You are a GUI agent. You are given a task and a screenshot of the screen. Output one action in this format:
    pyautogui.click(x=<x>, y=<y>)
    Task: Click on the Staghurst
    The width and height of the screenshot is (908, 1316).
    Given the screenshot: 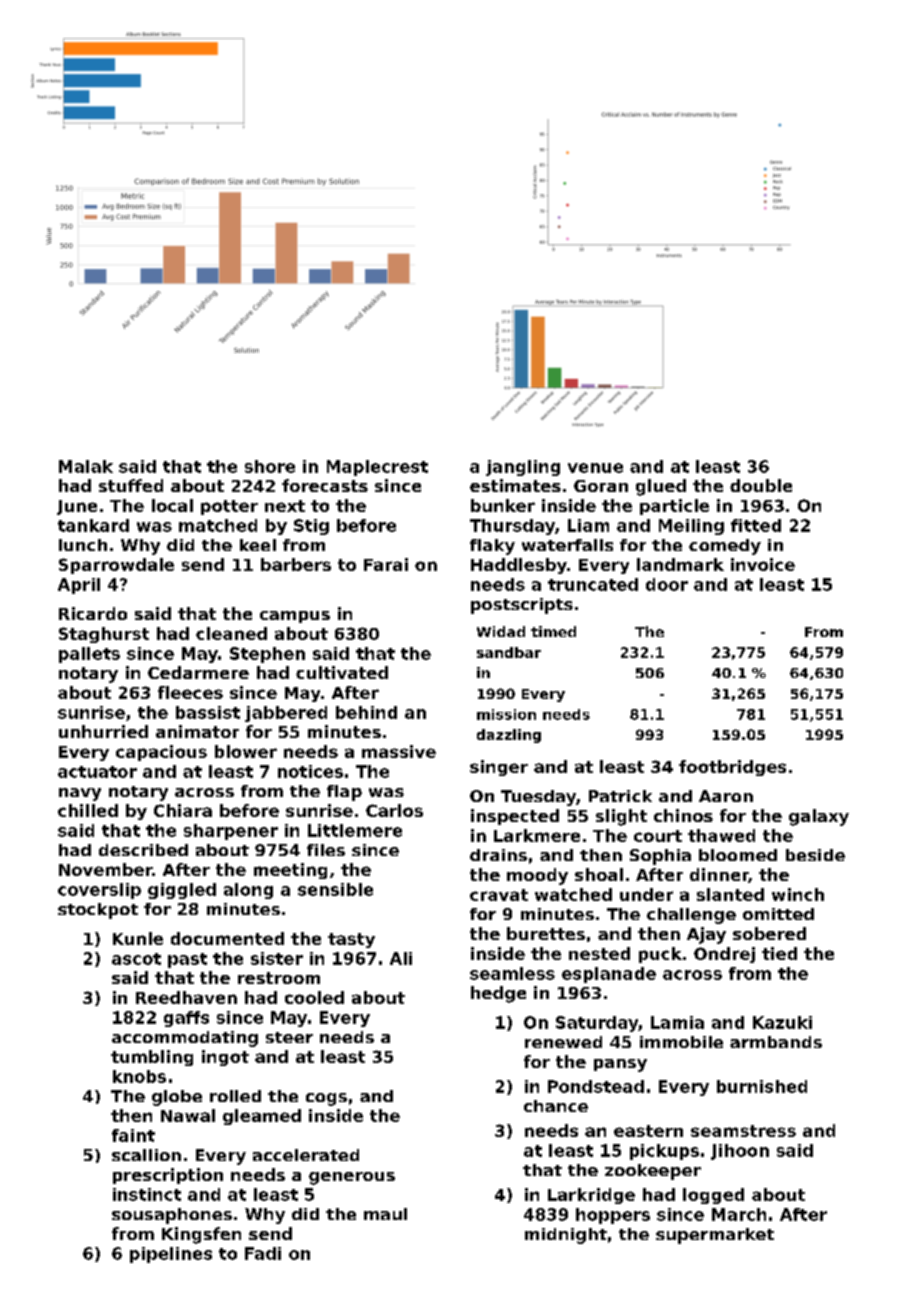 What is the action you would take?
    pyautogui.click(x=104, y=635)
